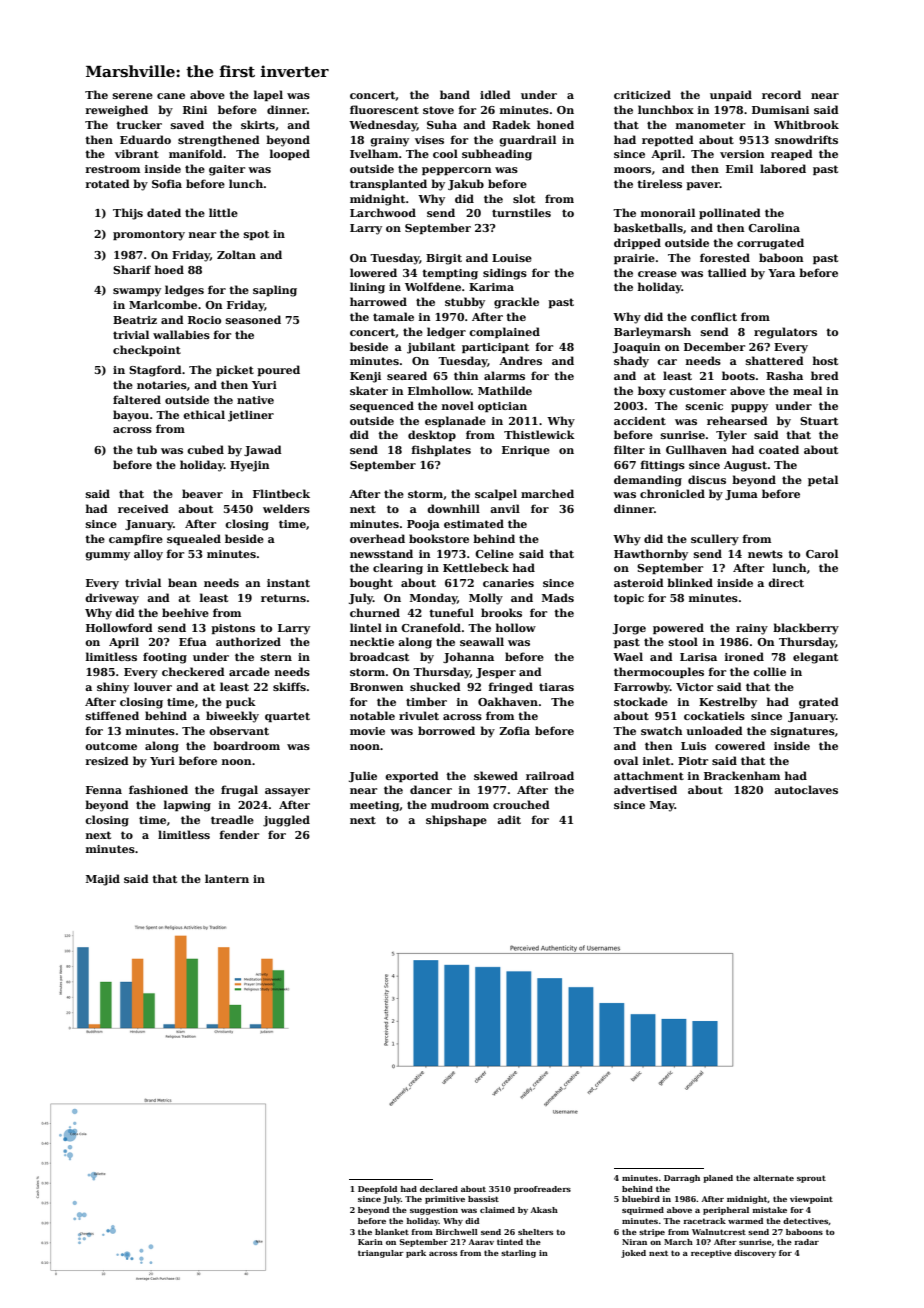  Describe the element at coordinates (806, 789) in the page. I see `autoclaves` at that location.
